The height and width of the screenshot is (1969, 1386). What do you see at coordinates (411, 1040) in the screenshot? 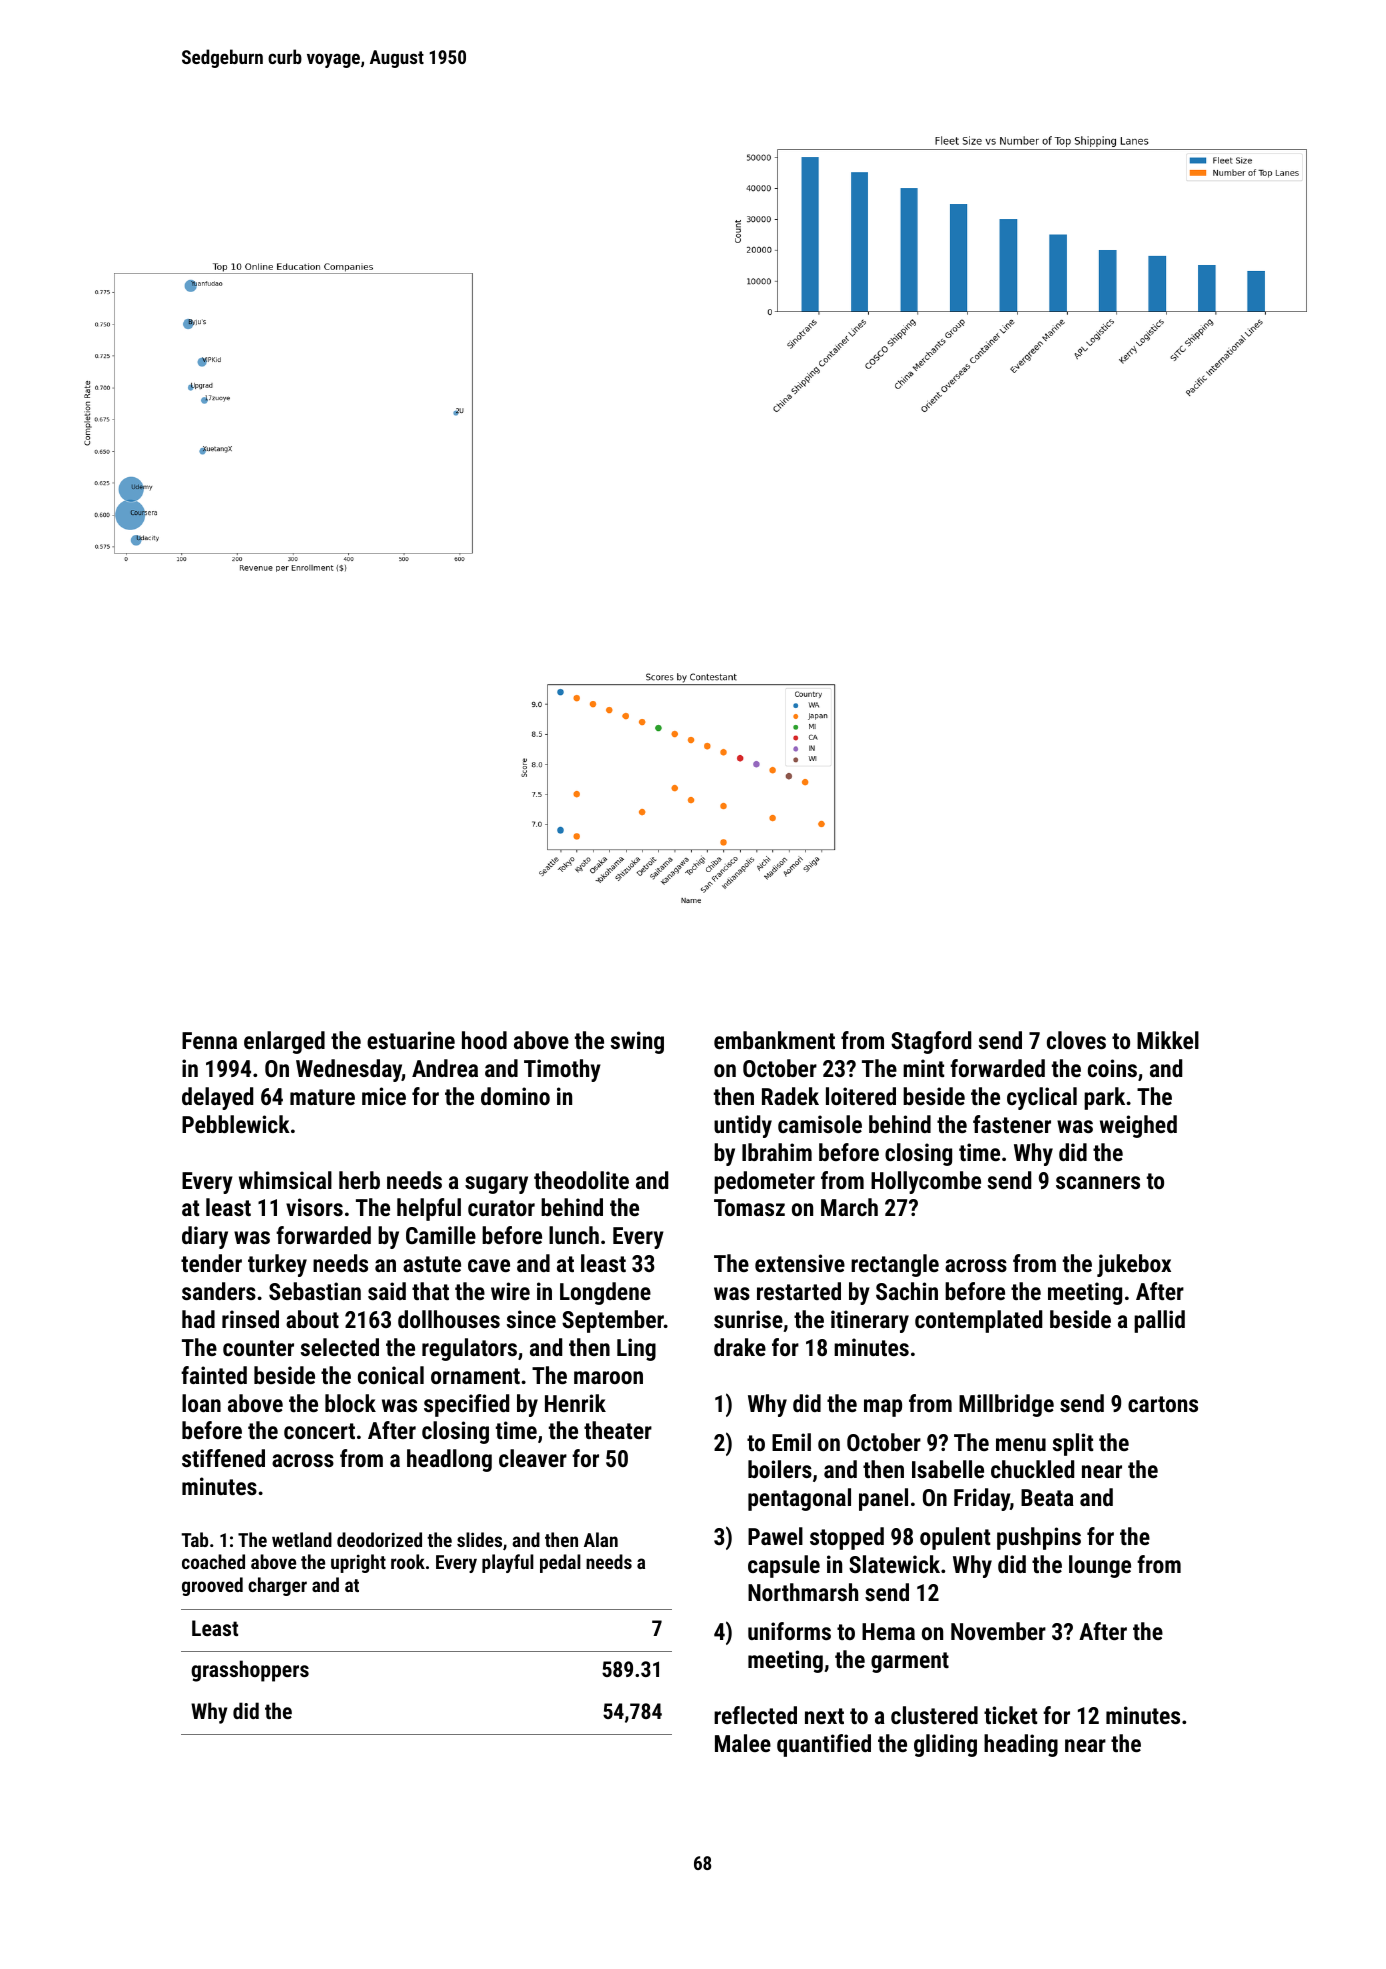
I see `estuarine` at bounding box center [411, 1040].
